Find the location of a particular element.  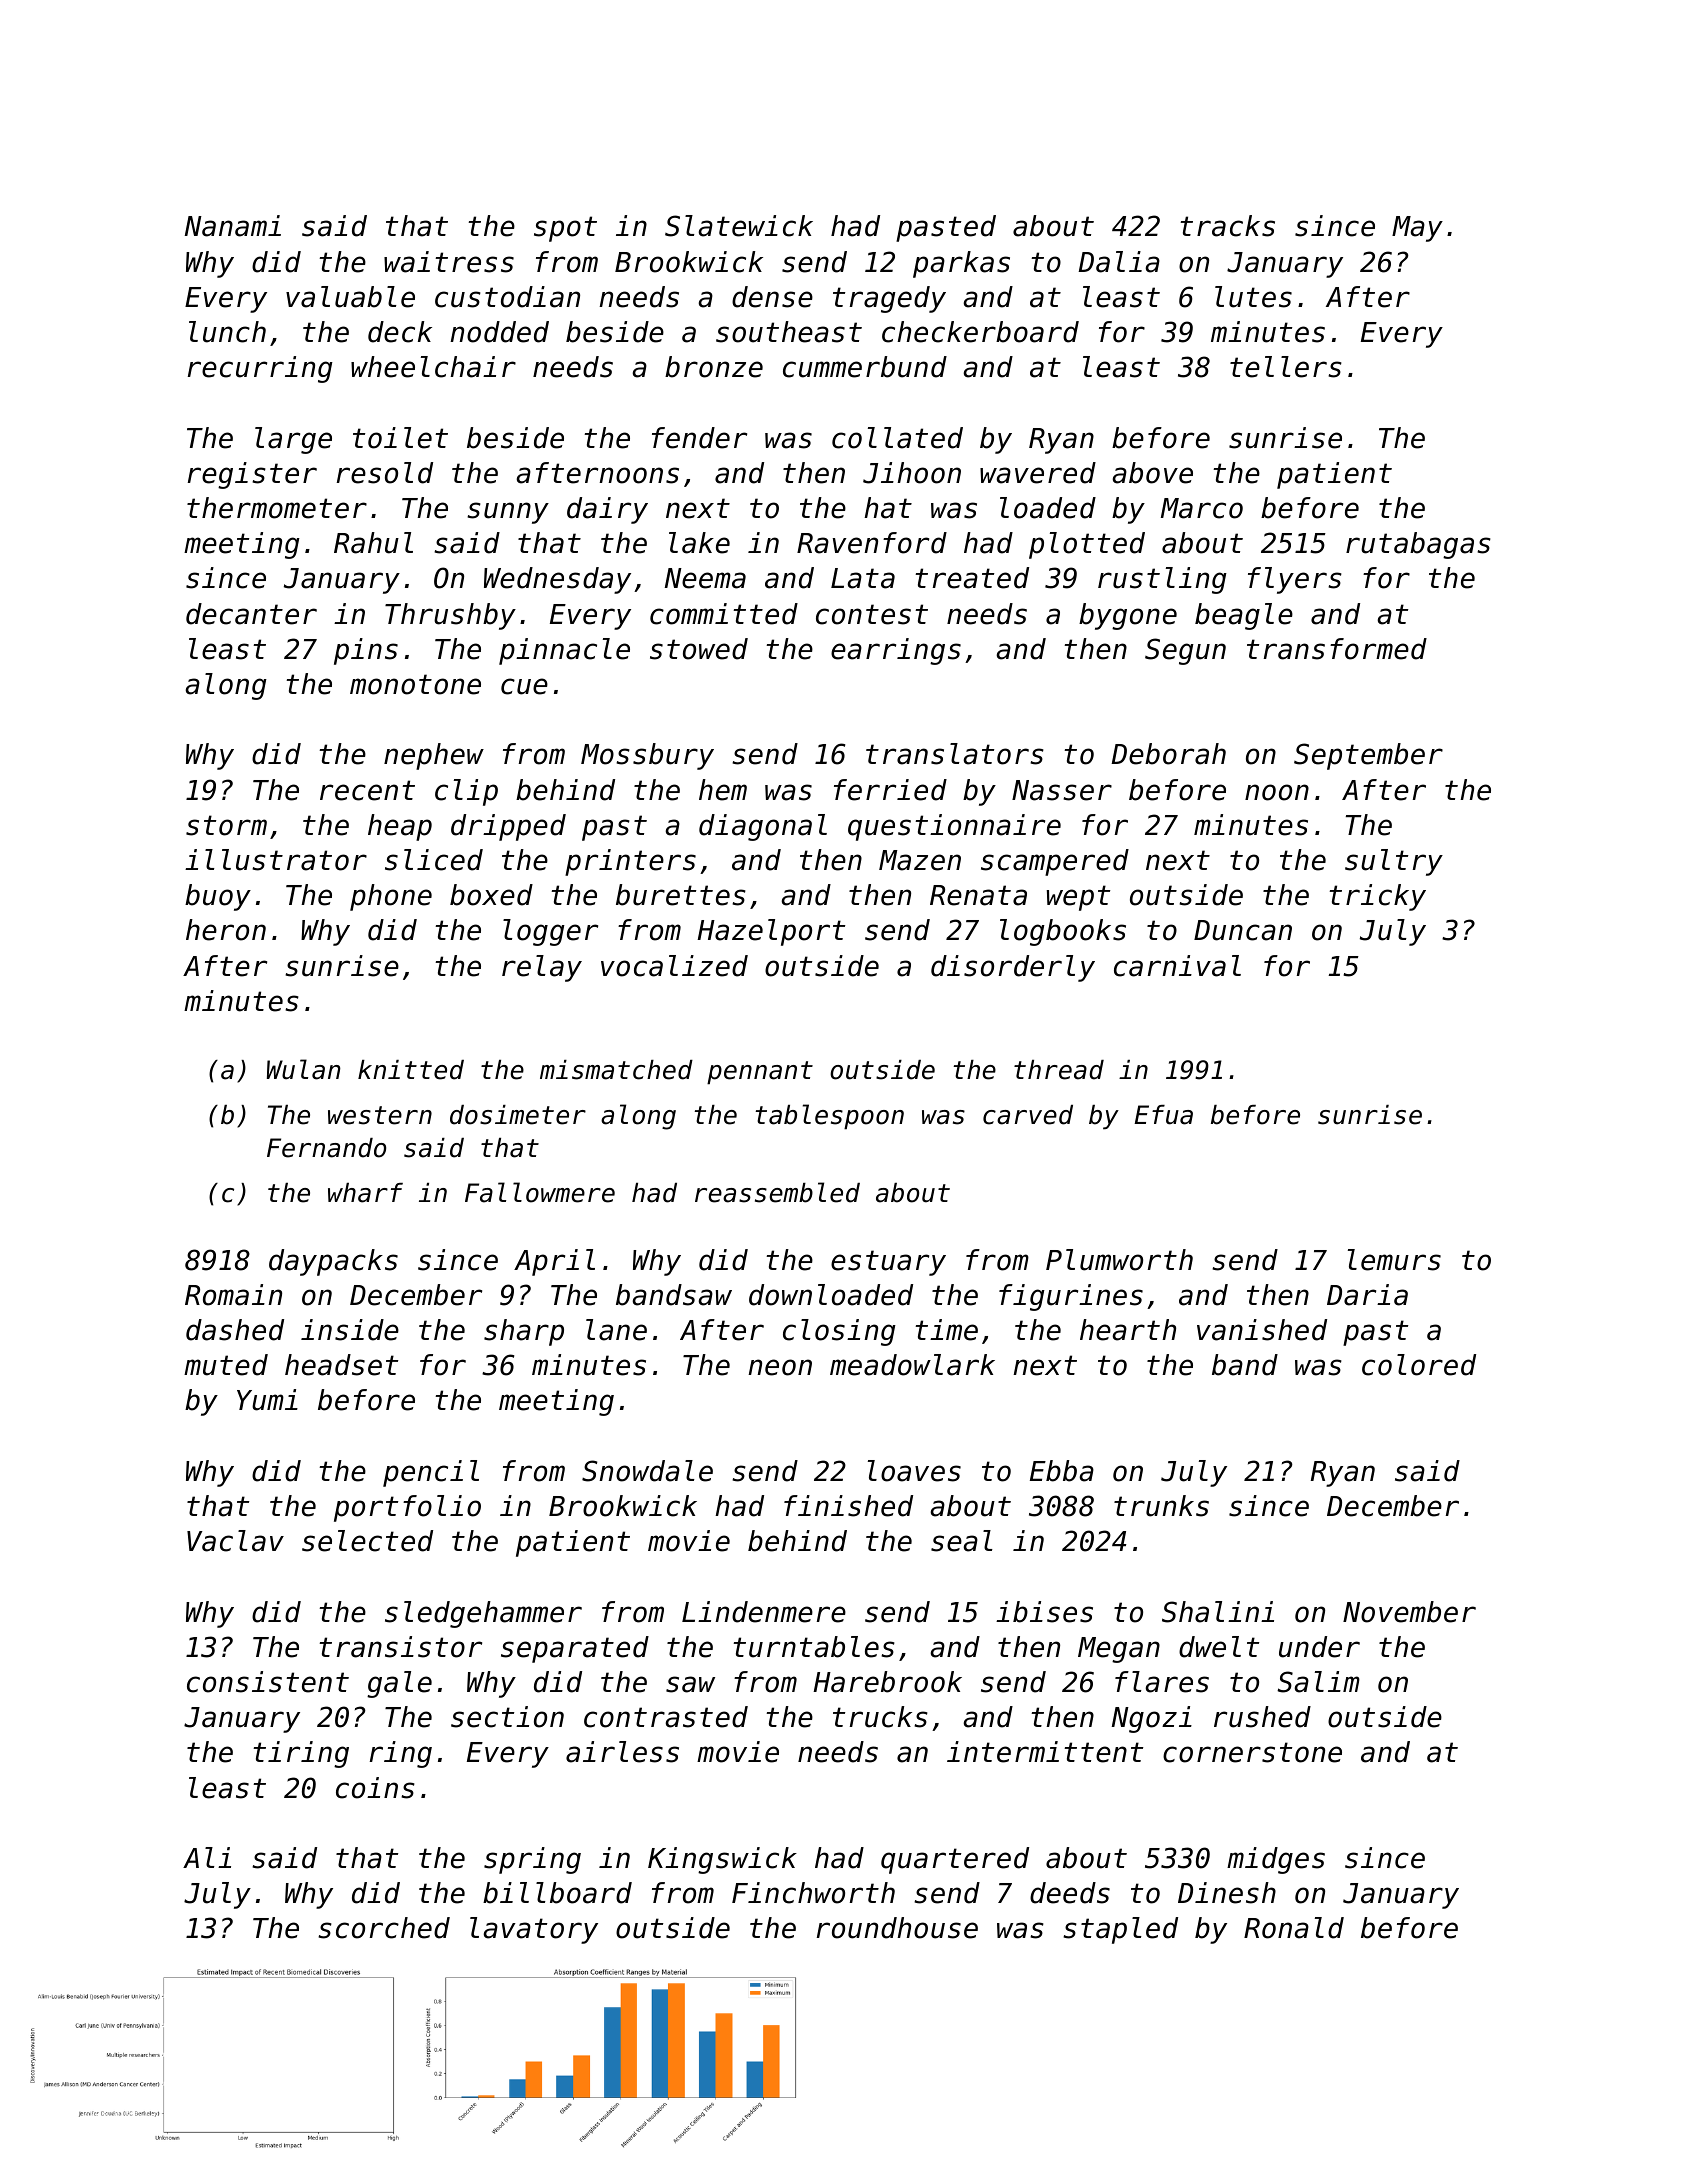

Slatewick is located at coordinates (739, 226).
